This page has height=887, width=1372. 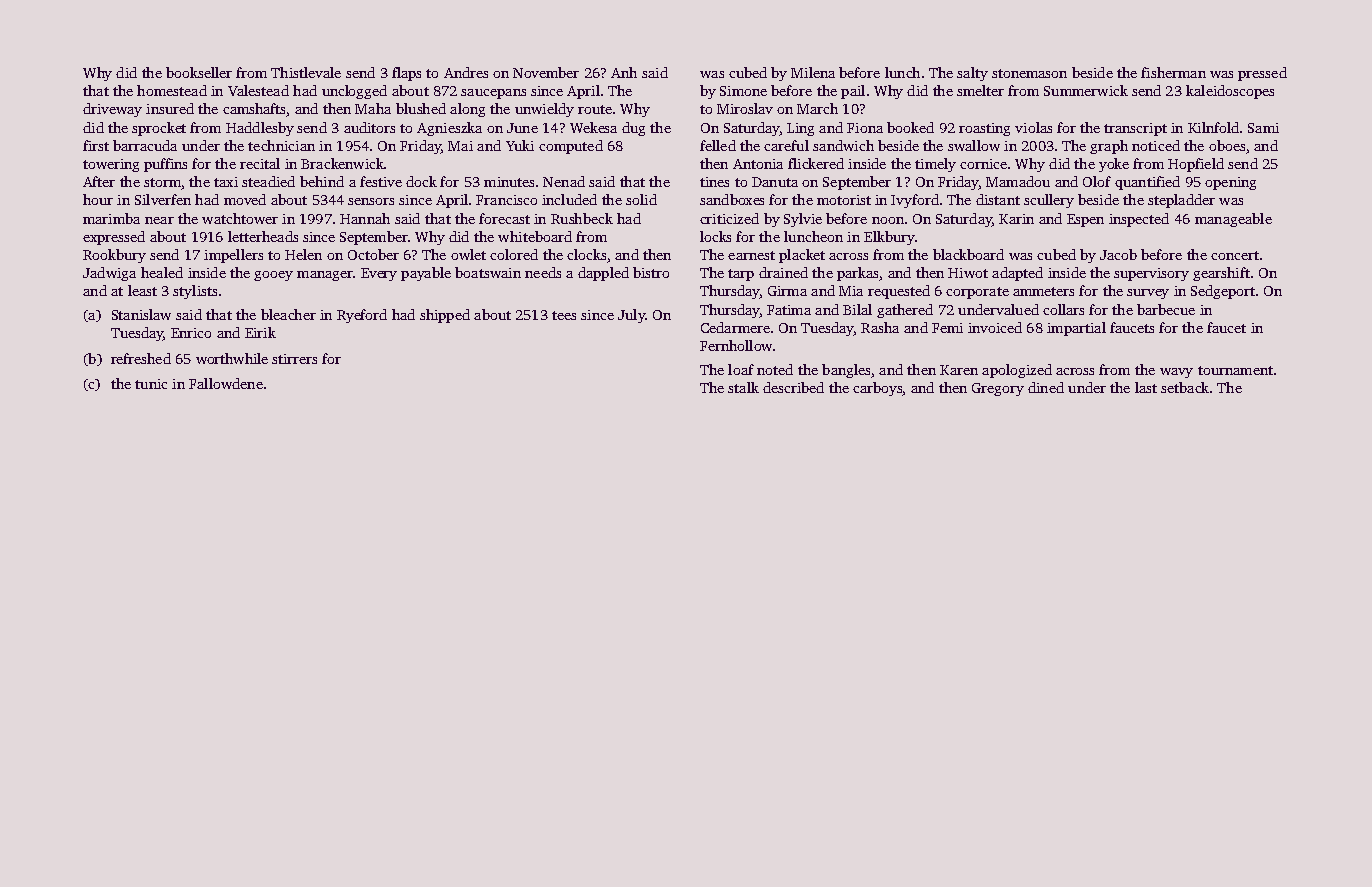 What do you see at coordinates (624, 72) in the page?
I see `Anh` at bounding box center [624, 72].
